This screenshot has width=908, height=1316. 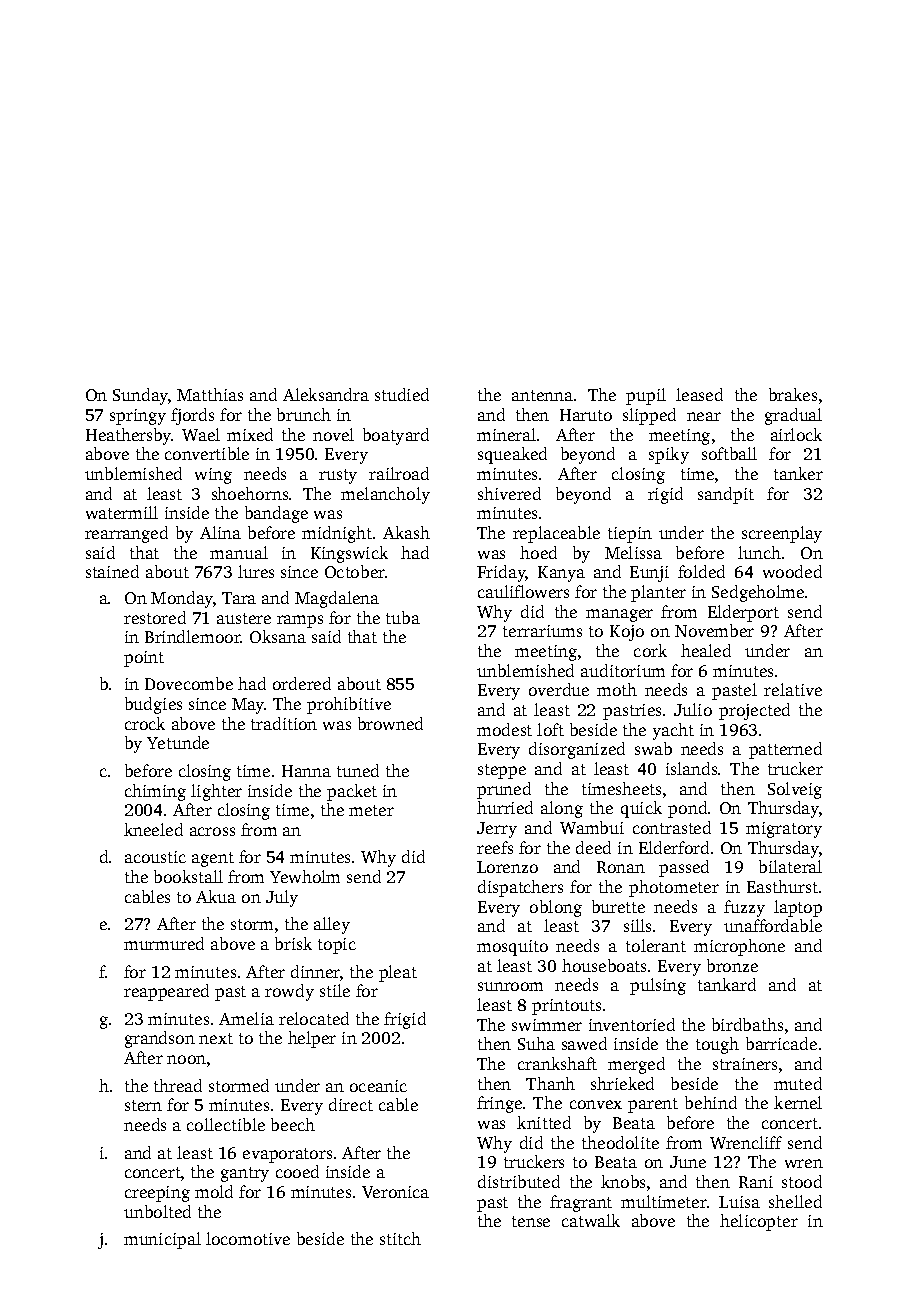 What do you see at coordinates (178, 1085) in the screenshot?
I see `thread` at bounding box center [178, 1085].
